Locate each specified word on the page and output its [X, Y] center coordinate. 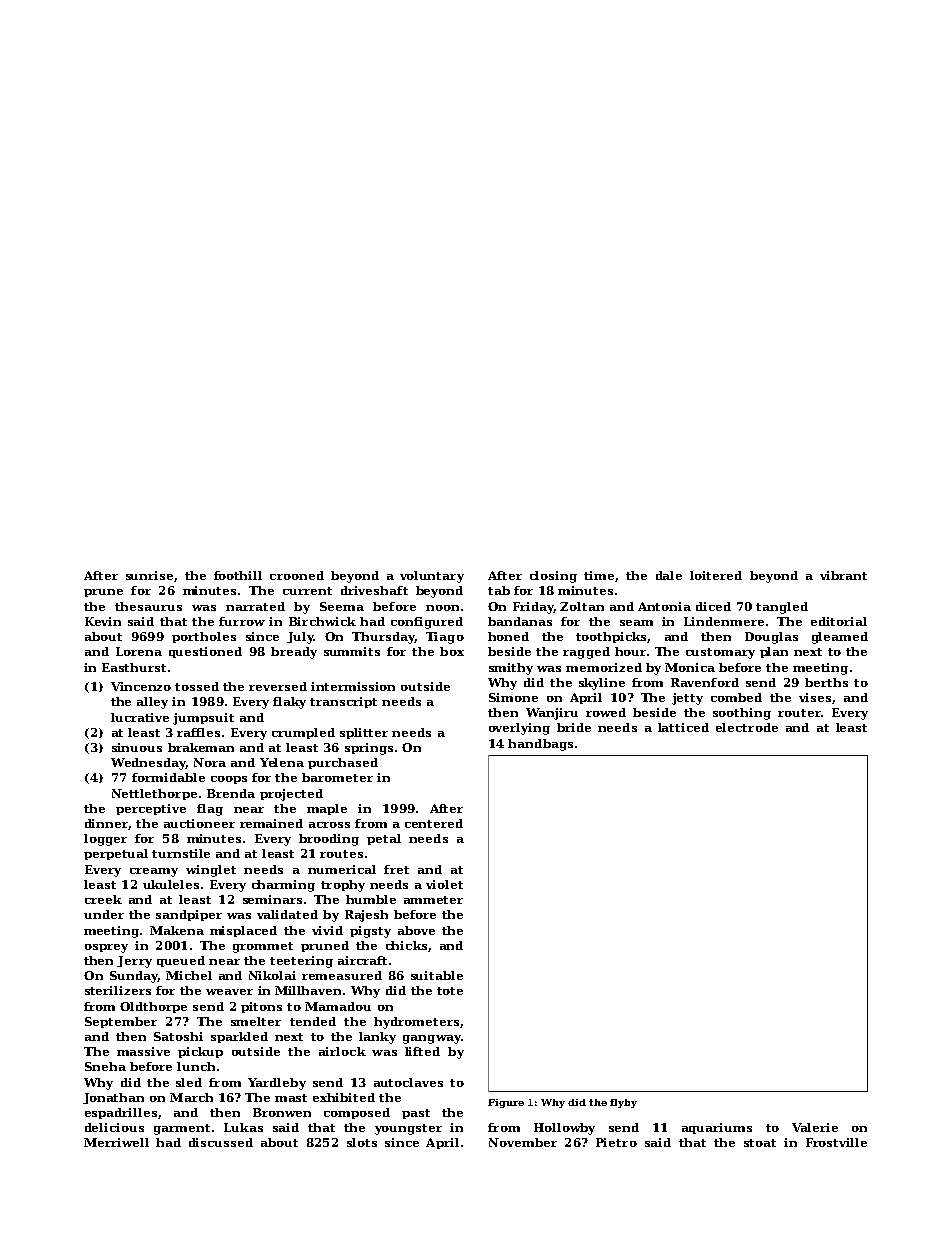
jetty [687, 699]
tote [450, 991]
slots [362, 1142]
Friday [533, 608]
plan [774, 652]
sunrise [149, 575]
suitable [437, 975]
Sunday [134, 977]
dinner [106, 823]
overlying [519, 729]
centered [434, 823]
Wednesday [148, 764]
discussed [221, 1142]
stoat [760, 1143]
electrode [747, 727]
